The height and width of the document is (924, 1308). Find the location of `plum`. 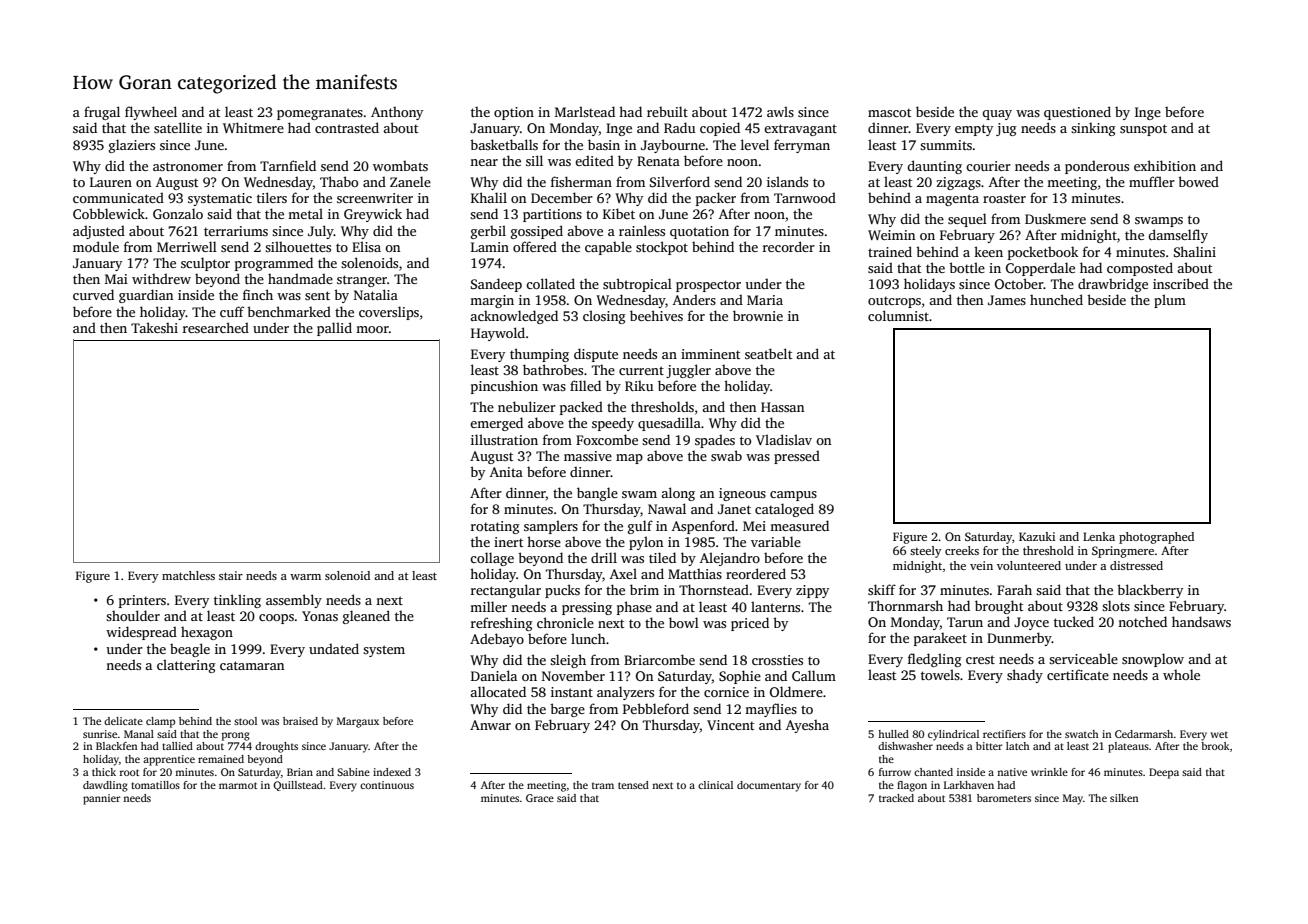

plum is located at coordinates (1170, 301).
